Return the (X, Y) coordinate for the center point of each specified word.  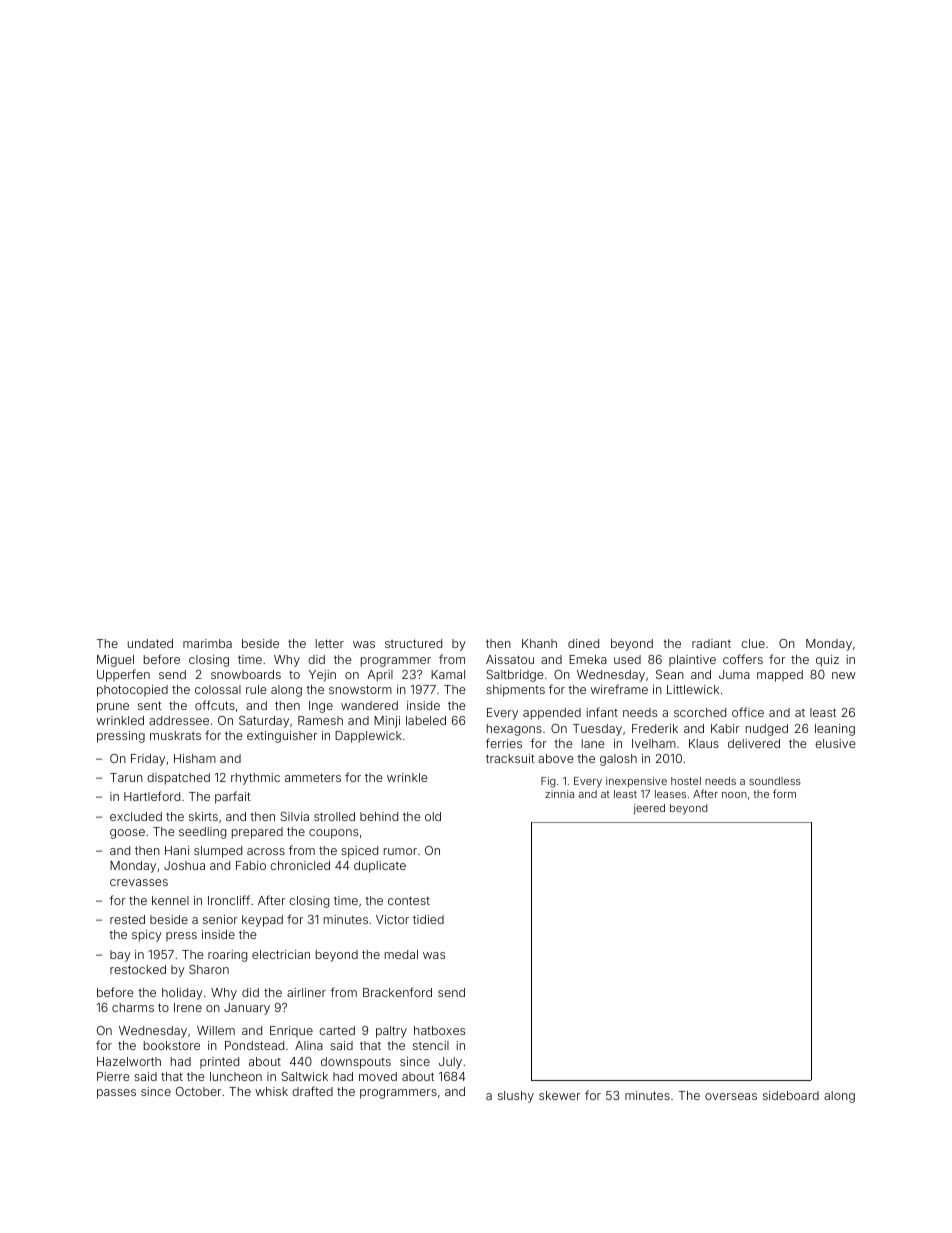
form (784, 793)
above (556, 758)
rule (256, 689)
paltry (391, 1032)
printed (219, 1063)
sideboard (791, 1095)
